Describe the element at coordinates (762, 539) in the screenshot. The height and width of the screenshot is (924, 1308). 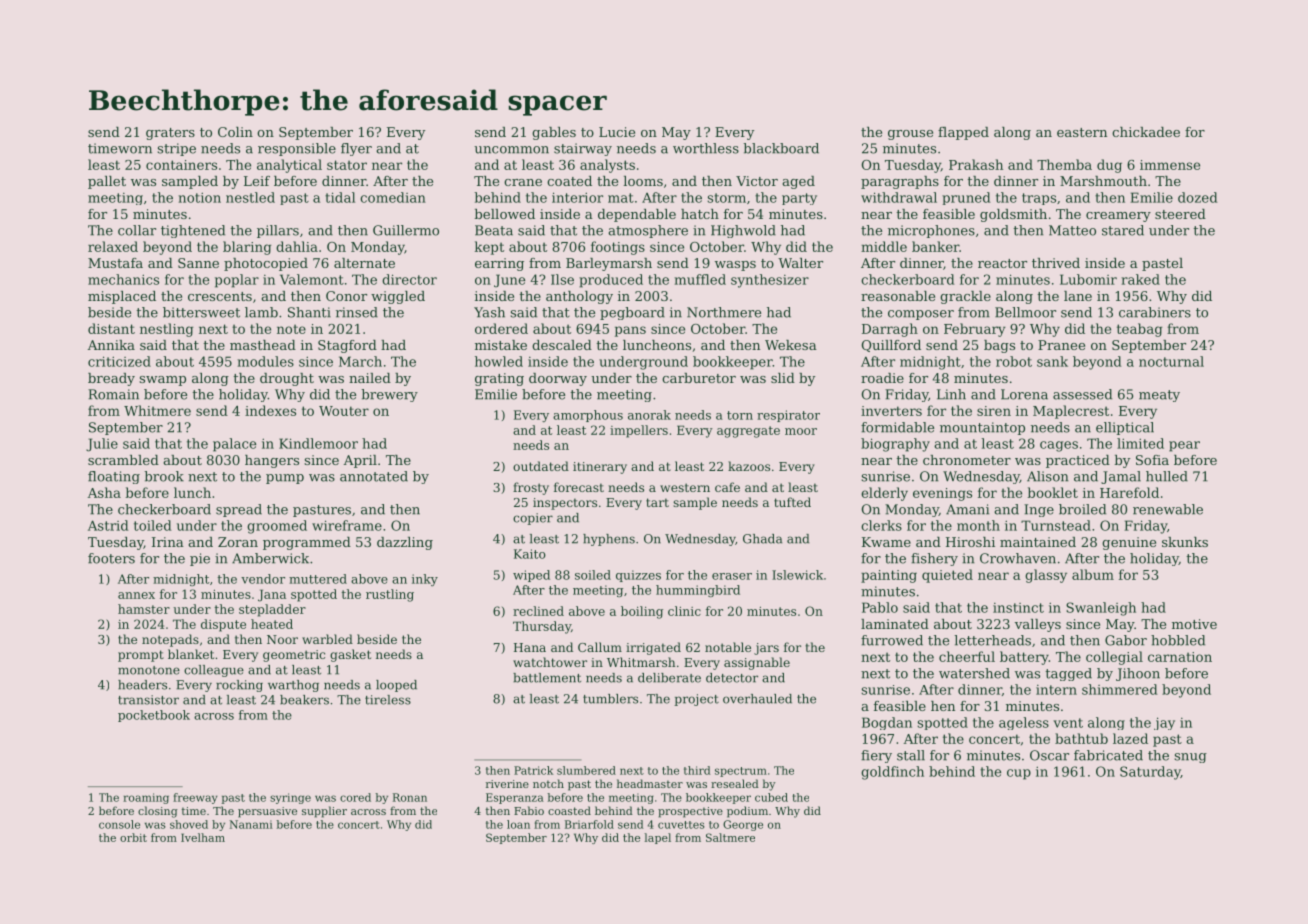
I see `Ghada` at that location.
